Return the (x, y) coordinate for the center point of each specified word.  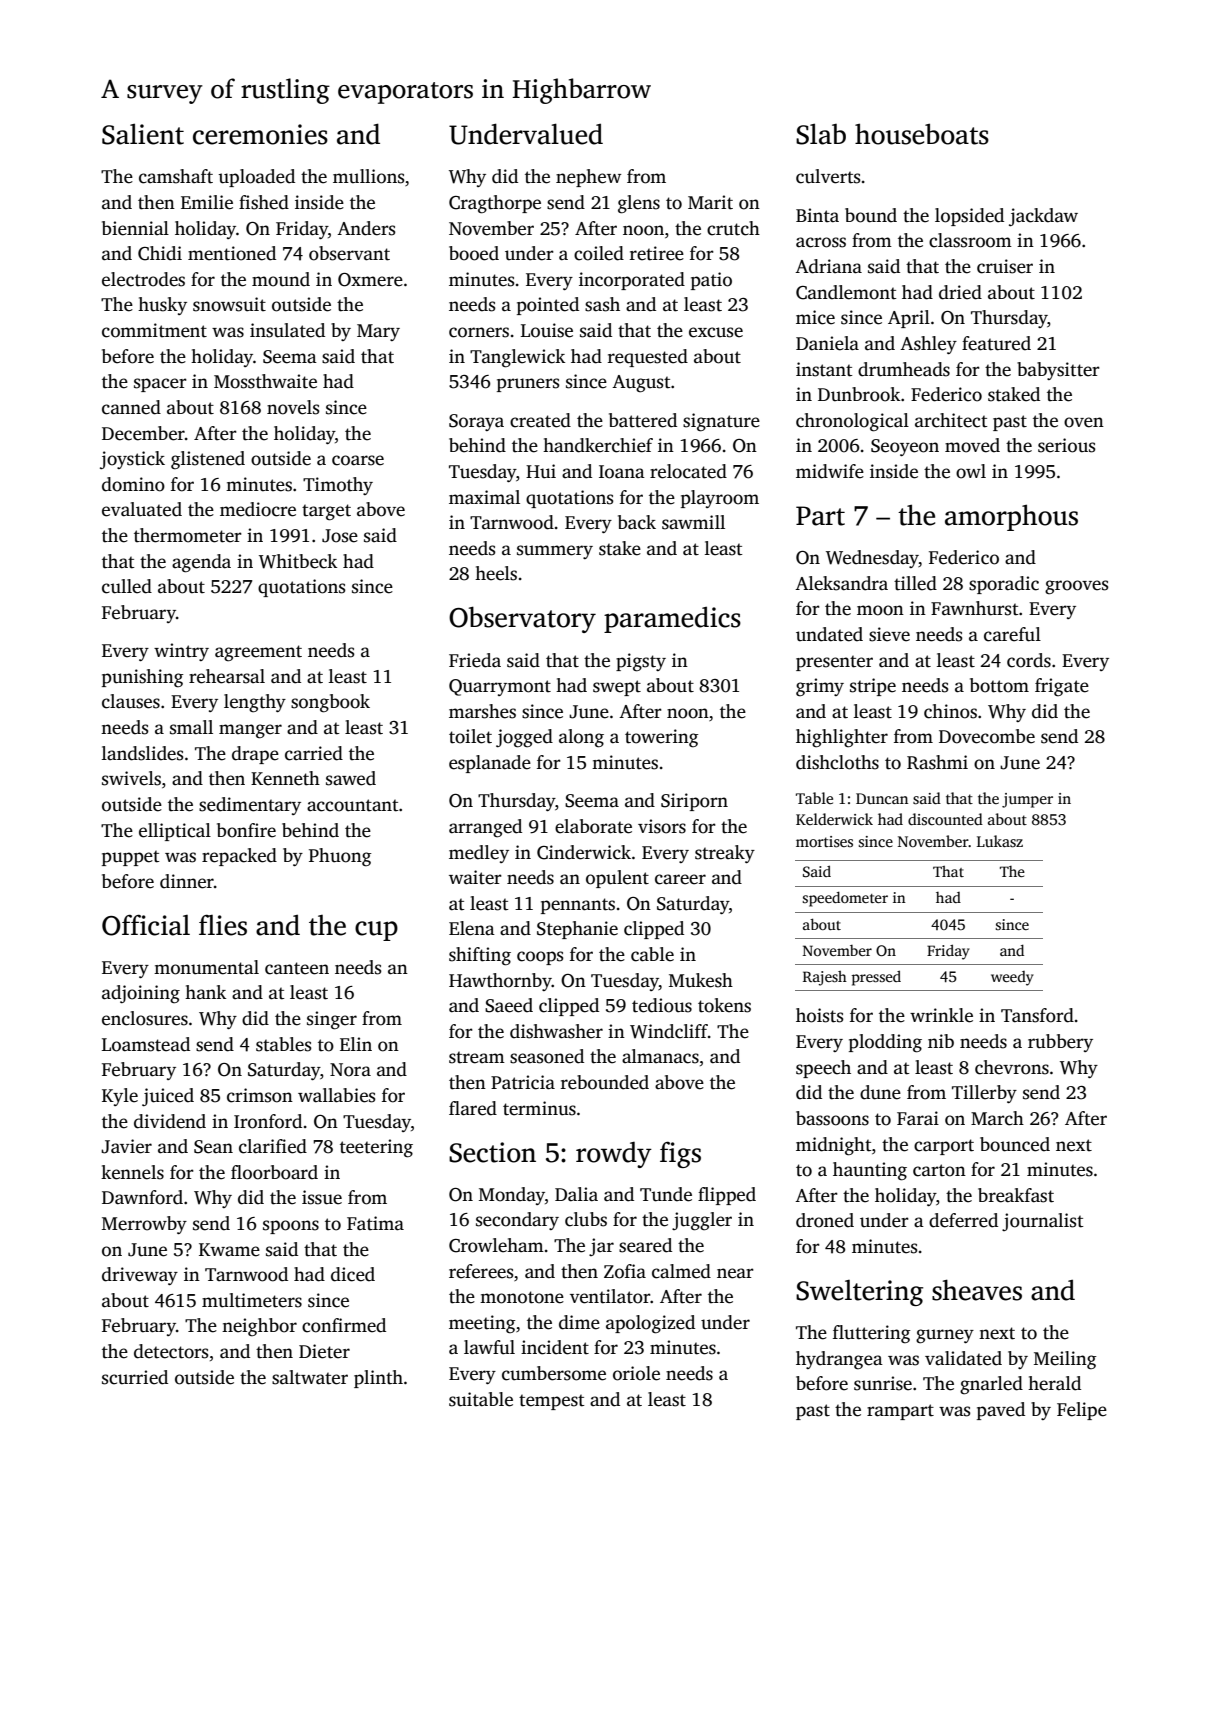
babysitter (1058, 371)
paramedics (672, 620)
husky (162, 306)
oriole (636, 1373)
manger (250, 731)
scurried (135, 1377)
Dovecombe (987, 736)
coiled (599, 253)
